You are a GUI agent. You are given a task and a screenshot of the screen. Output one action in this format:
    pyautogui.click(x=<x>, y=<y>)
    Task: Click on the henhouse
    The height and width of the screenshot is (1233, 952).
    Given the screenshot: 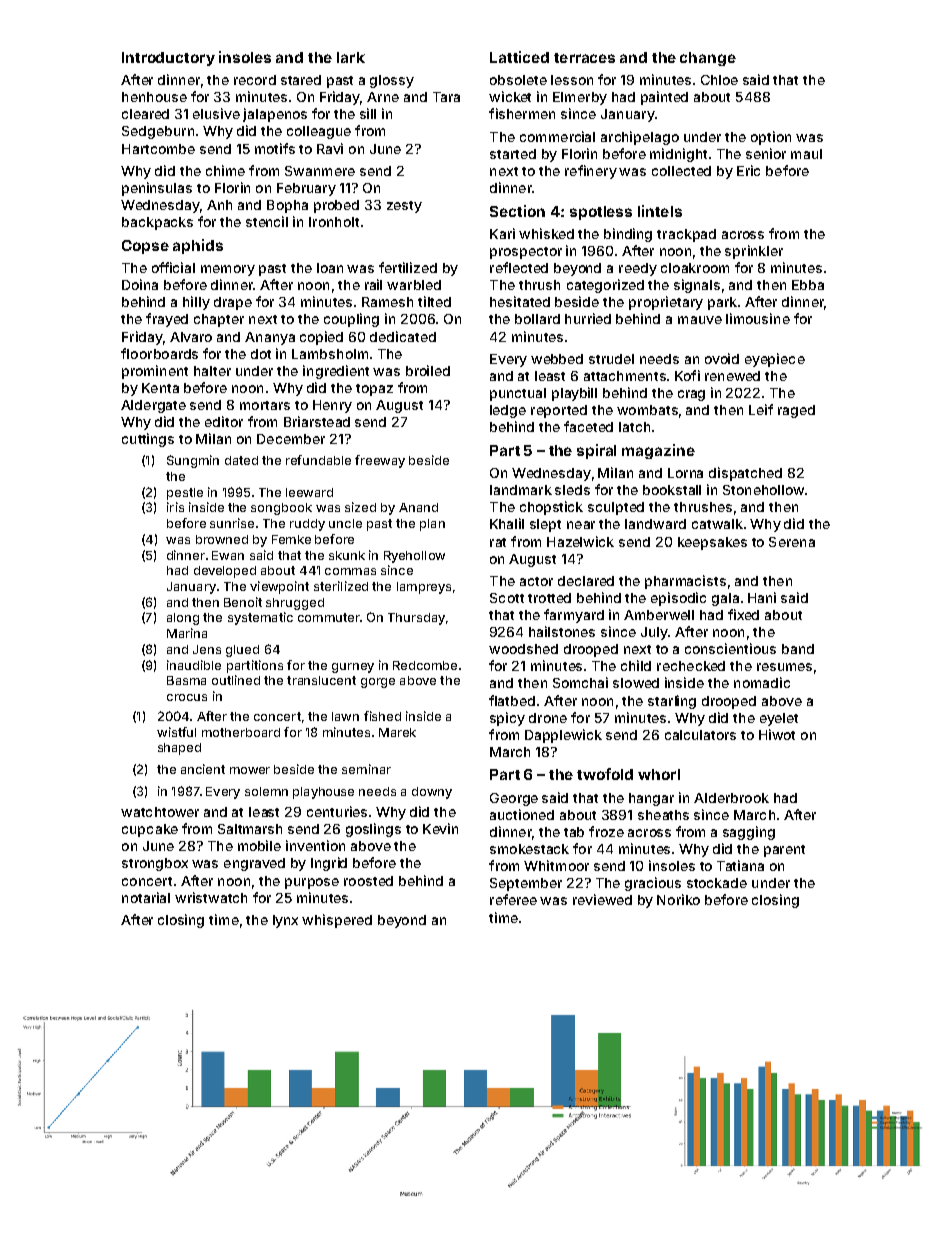 What is the action you would take?
    pyautogui.click(x=154, y=97)
